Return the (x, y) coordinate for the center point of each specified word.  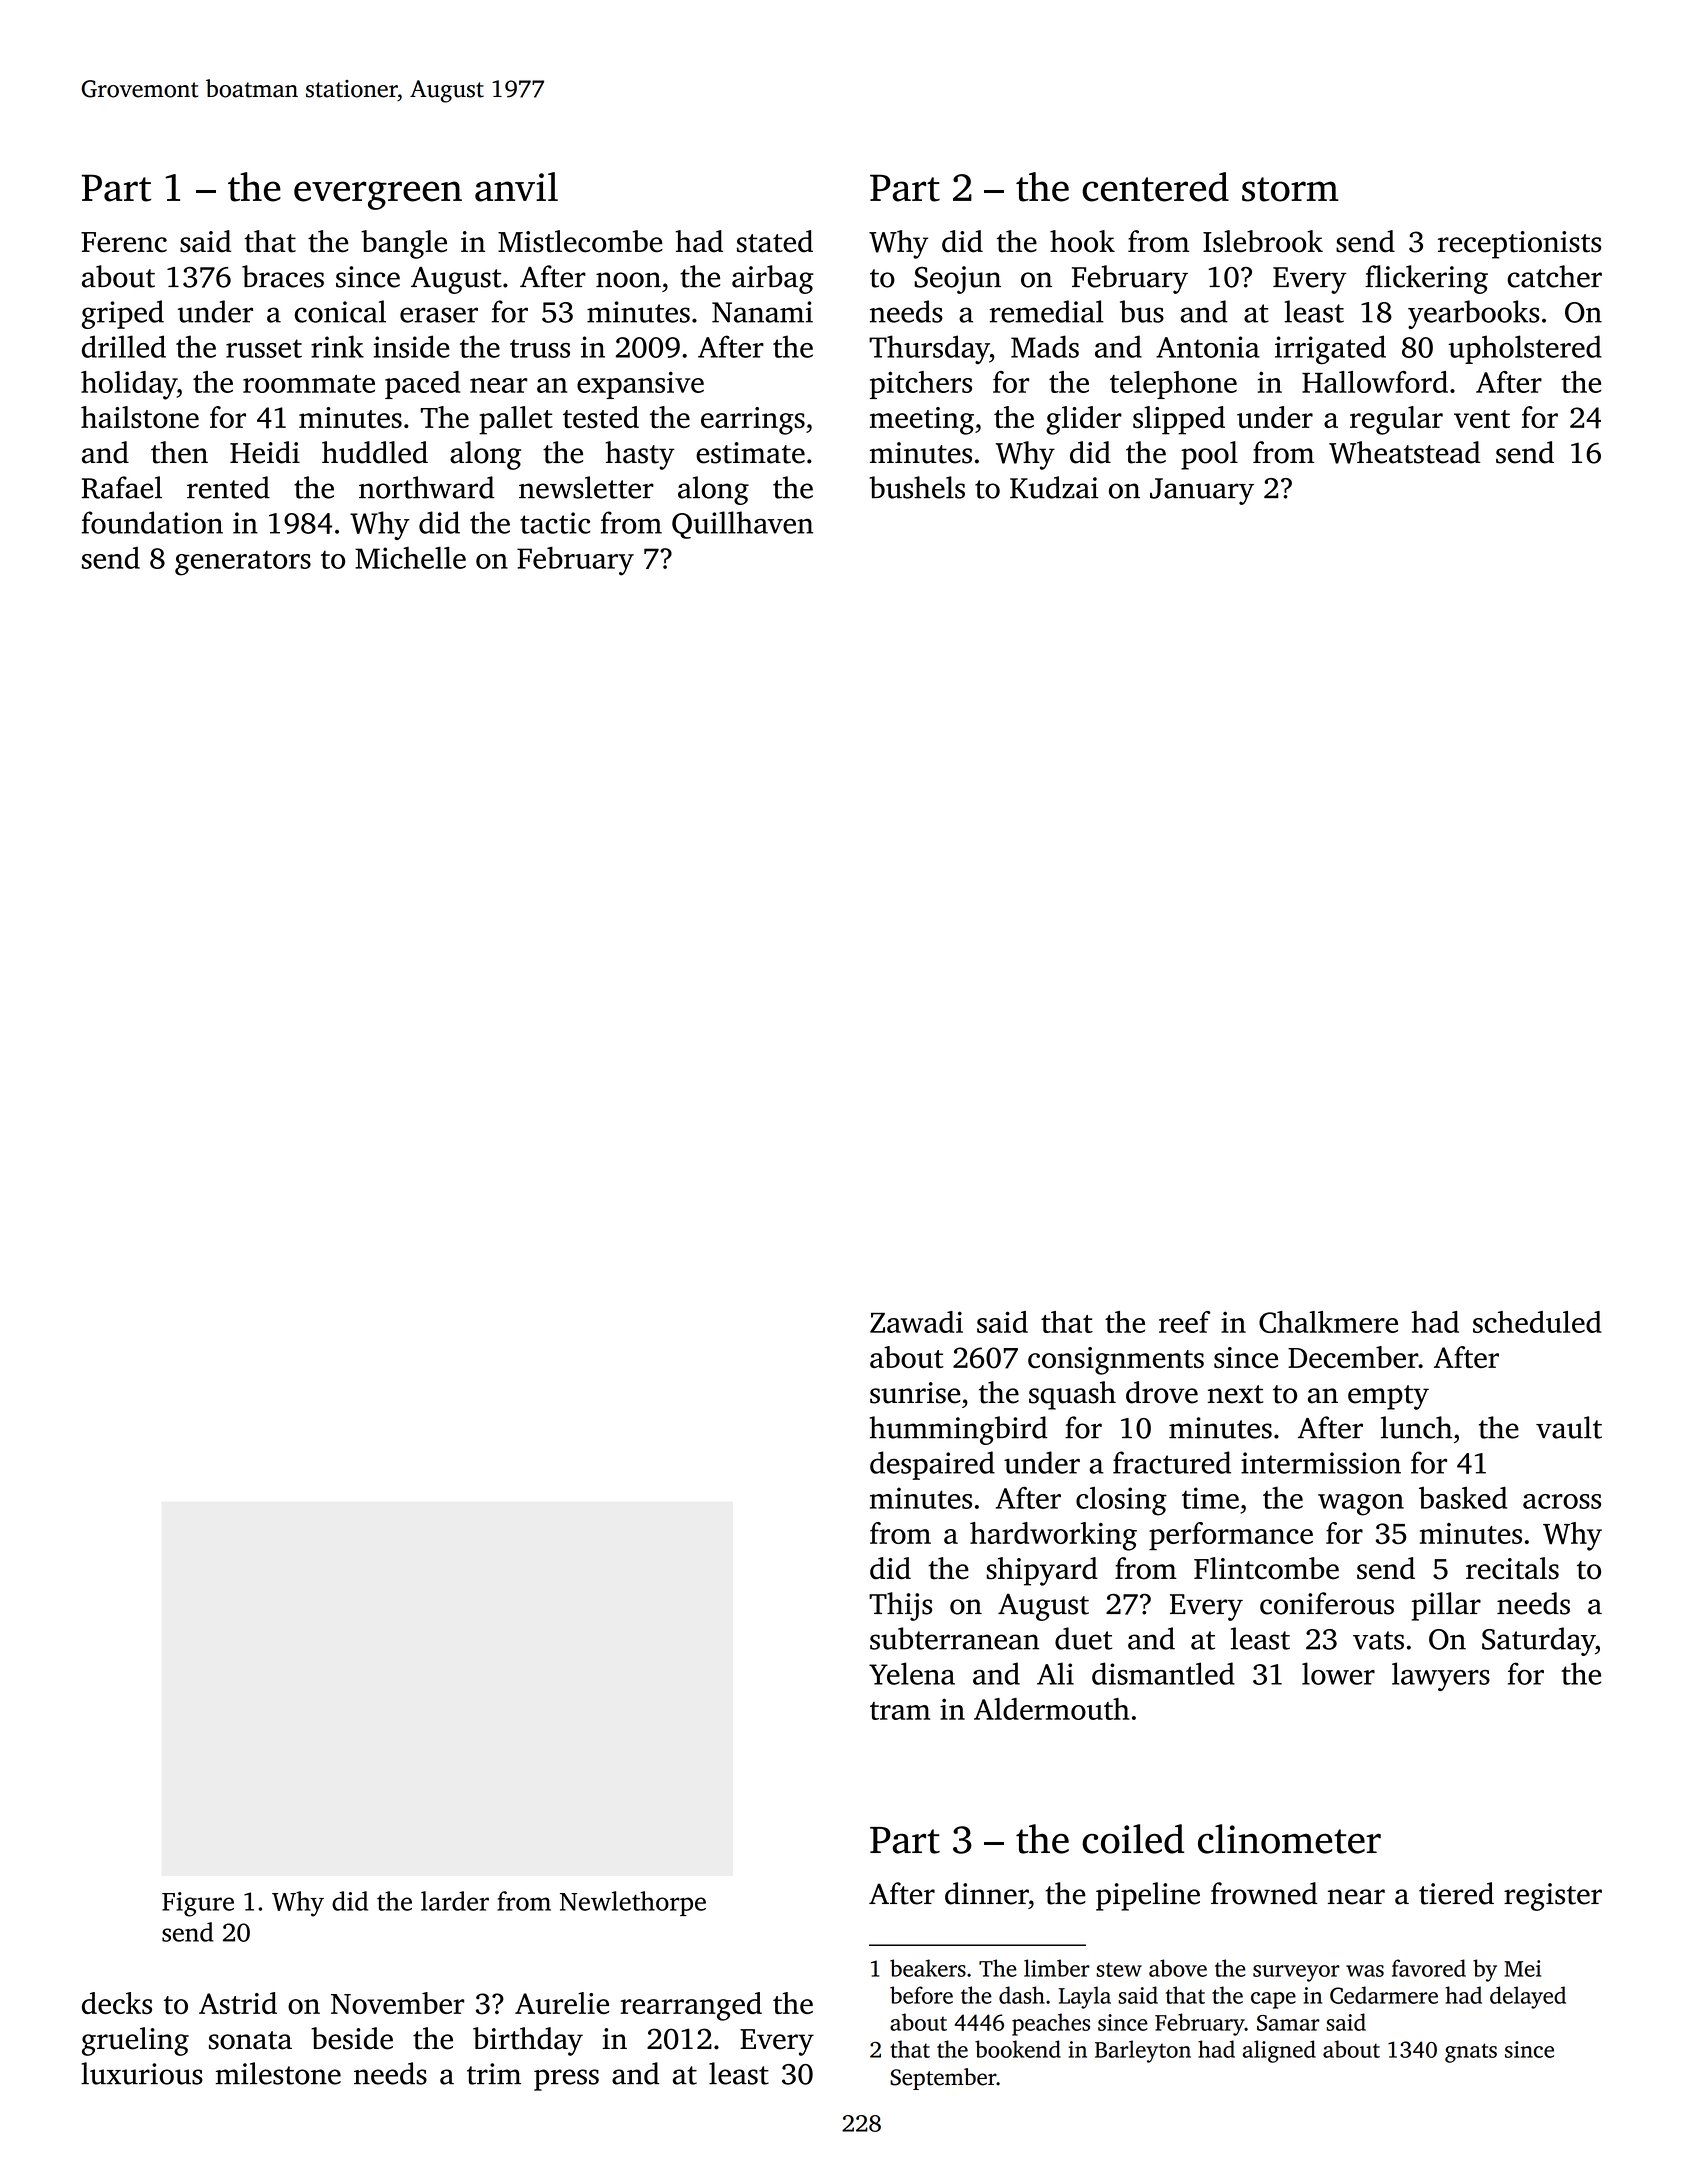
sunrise (915, 1393)
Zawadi (916, 1322)
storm (1290, 189)
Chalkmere (1328, 1322)
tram (900, 1711)
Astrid (238, 2003)
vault (1569, 1427)
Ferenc (124, 242)
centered (1155, 187)
